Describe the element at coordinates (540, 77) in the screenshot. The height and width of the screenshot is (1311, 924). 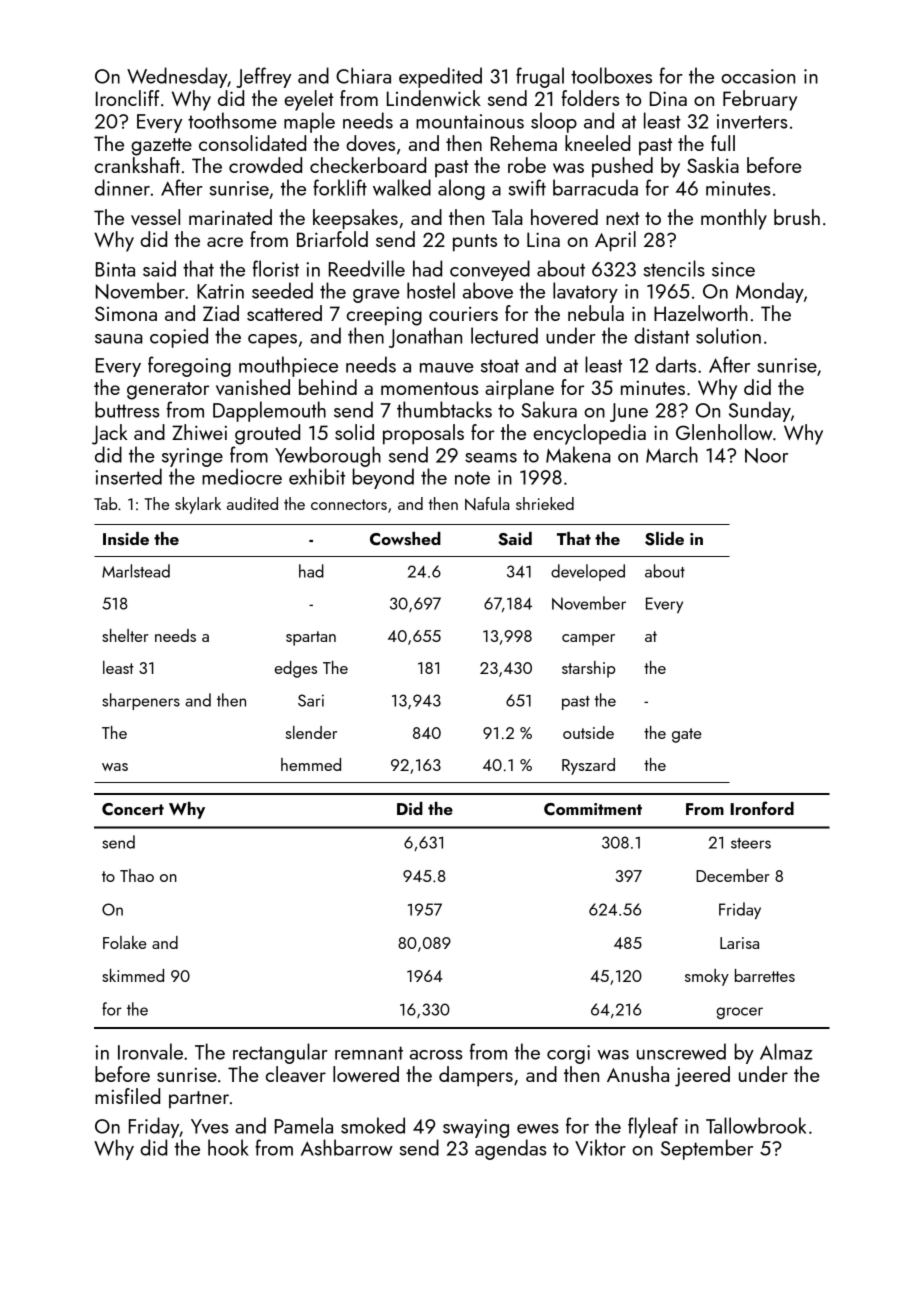
I see `frugal` at that location.
